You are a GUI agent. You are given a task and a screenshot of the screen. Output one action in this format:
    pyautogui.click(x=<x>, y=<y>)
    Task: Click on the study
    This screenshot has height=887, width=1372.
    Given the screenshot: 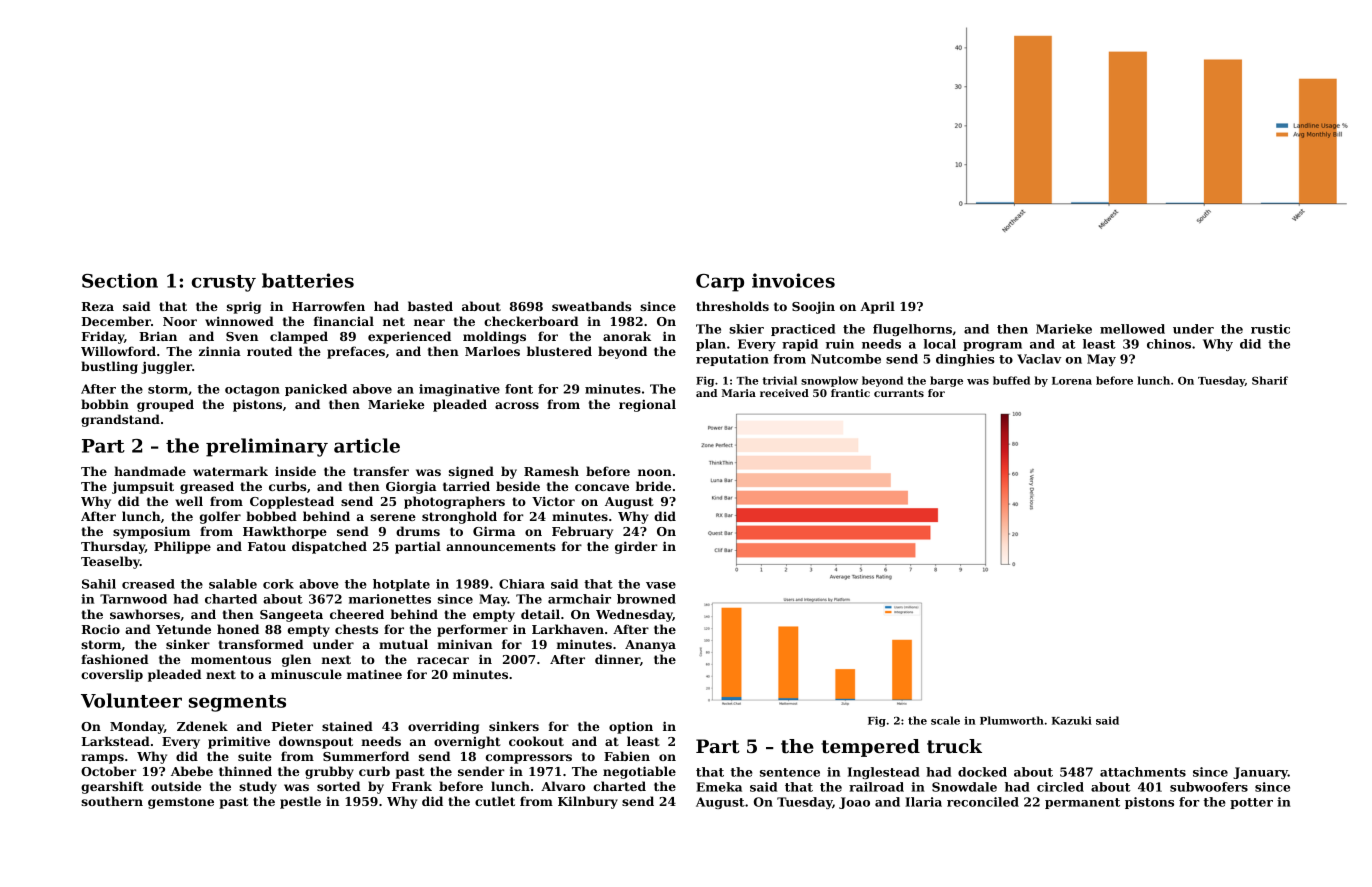 What is the action you would take?
    pyautogui.click(x=258, y=787)
